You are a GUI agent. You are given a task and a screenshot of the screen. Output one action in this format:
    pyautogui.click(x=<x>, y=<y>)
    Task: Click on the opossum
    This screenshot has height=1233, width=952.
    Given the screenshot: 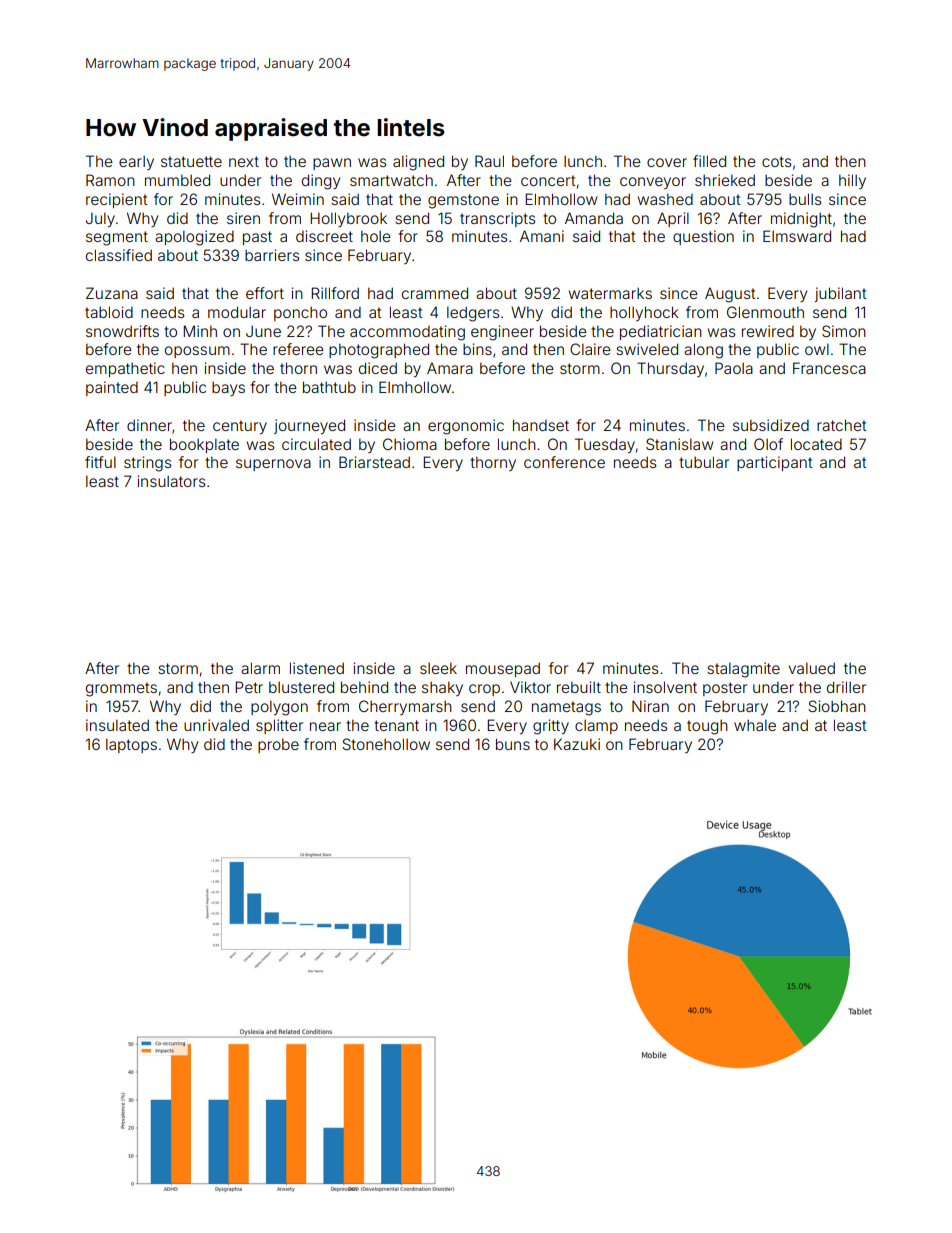 What is the action you would take?
    pyautogui.click(x=197, y=352)
